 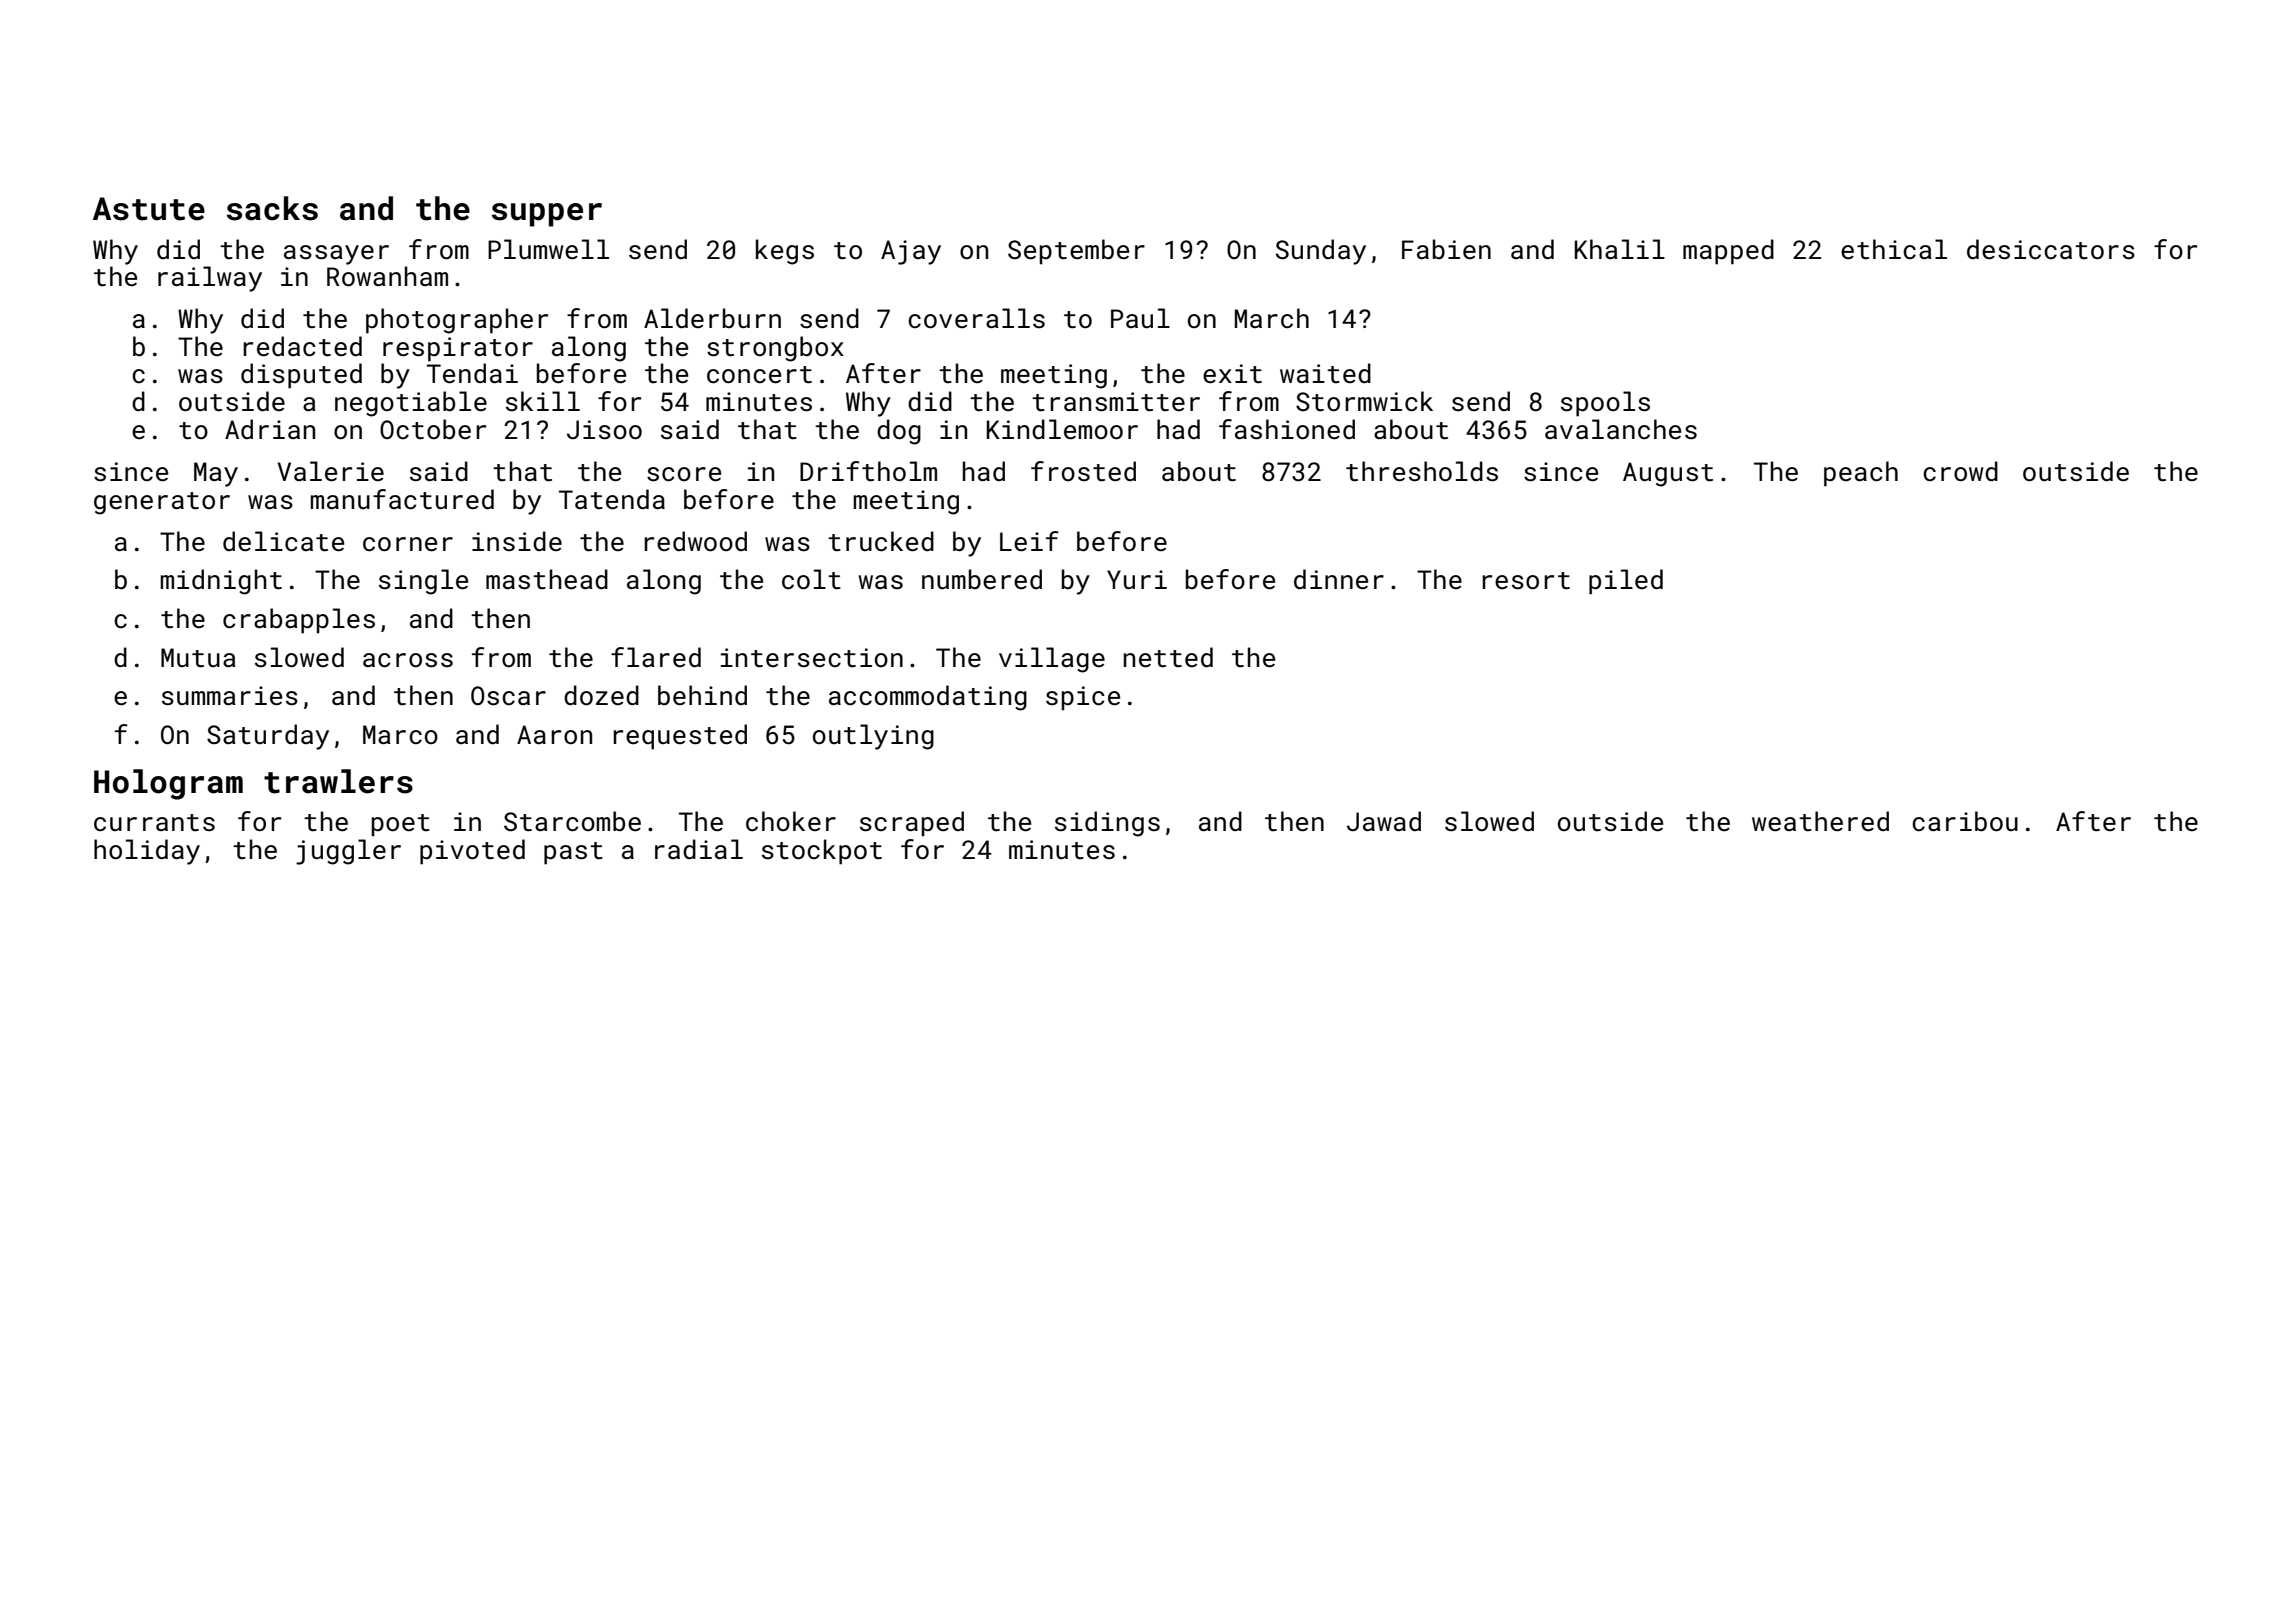 What do you see at coordinates (785, 252) in the page?
I see `kegs` at bounding box center [785, 252].
